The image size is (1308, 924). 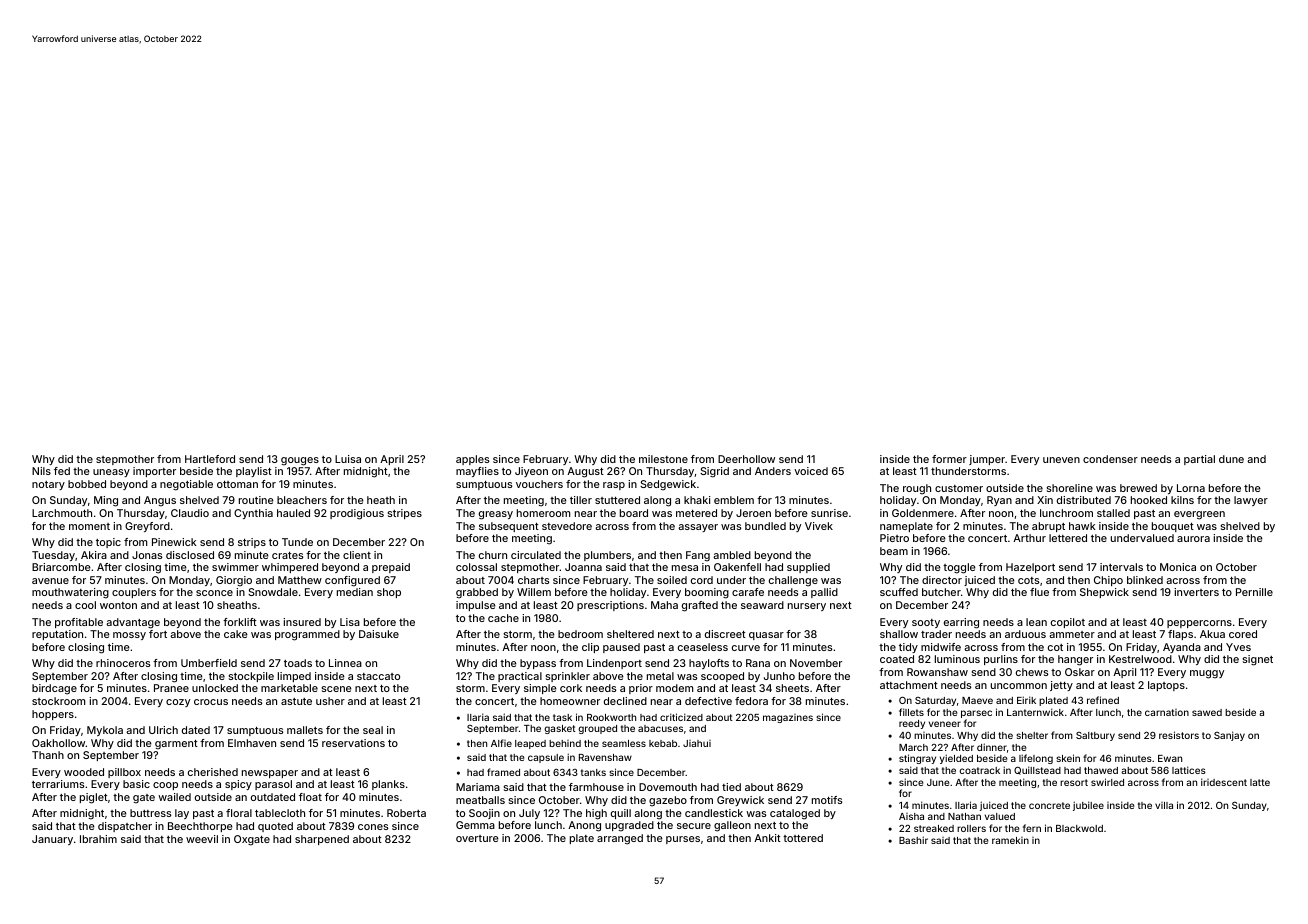 I want to click on Hartleford, so click(x=210, y=459).
